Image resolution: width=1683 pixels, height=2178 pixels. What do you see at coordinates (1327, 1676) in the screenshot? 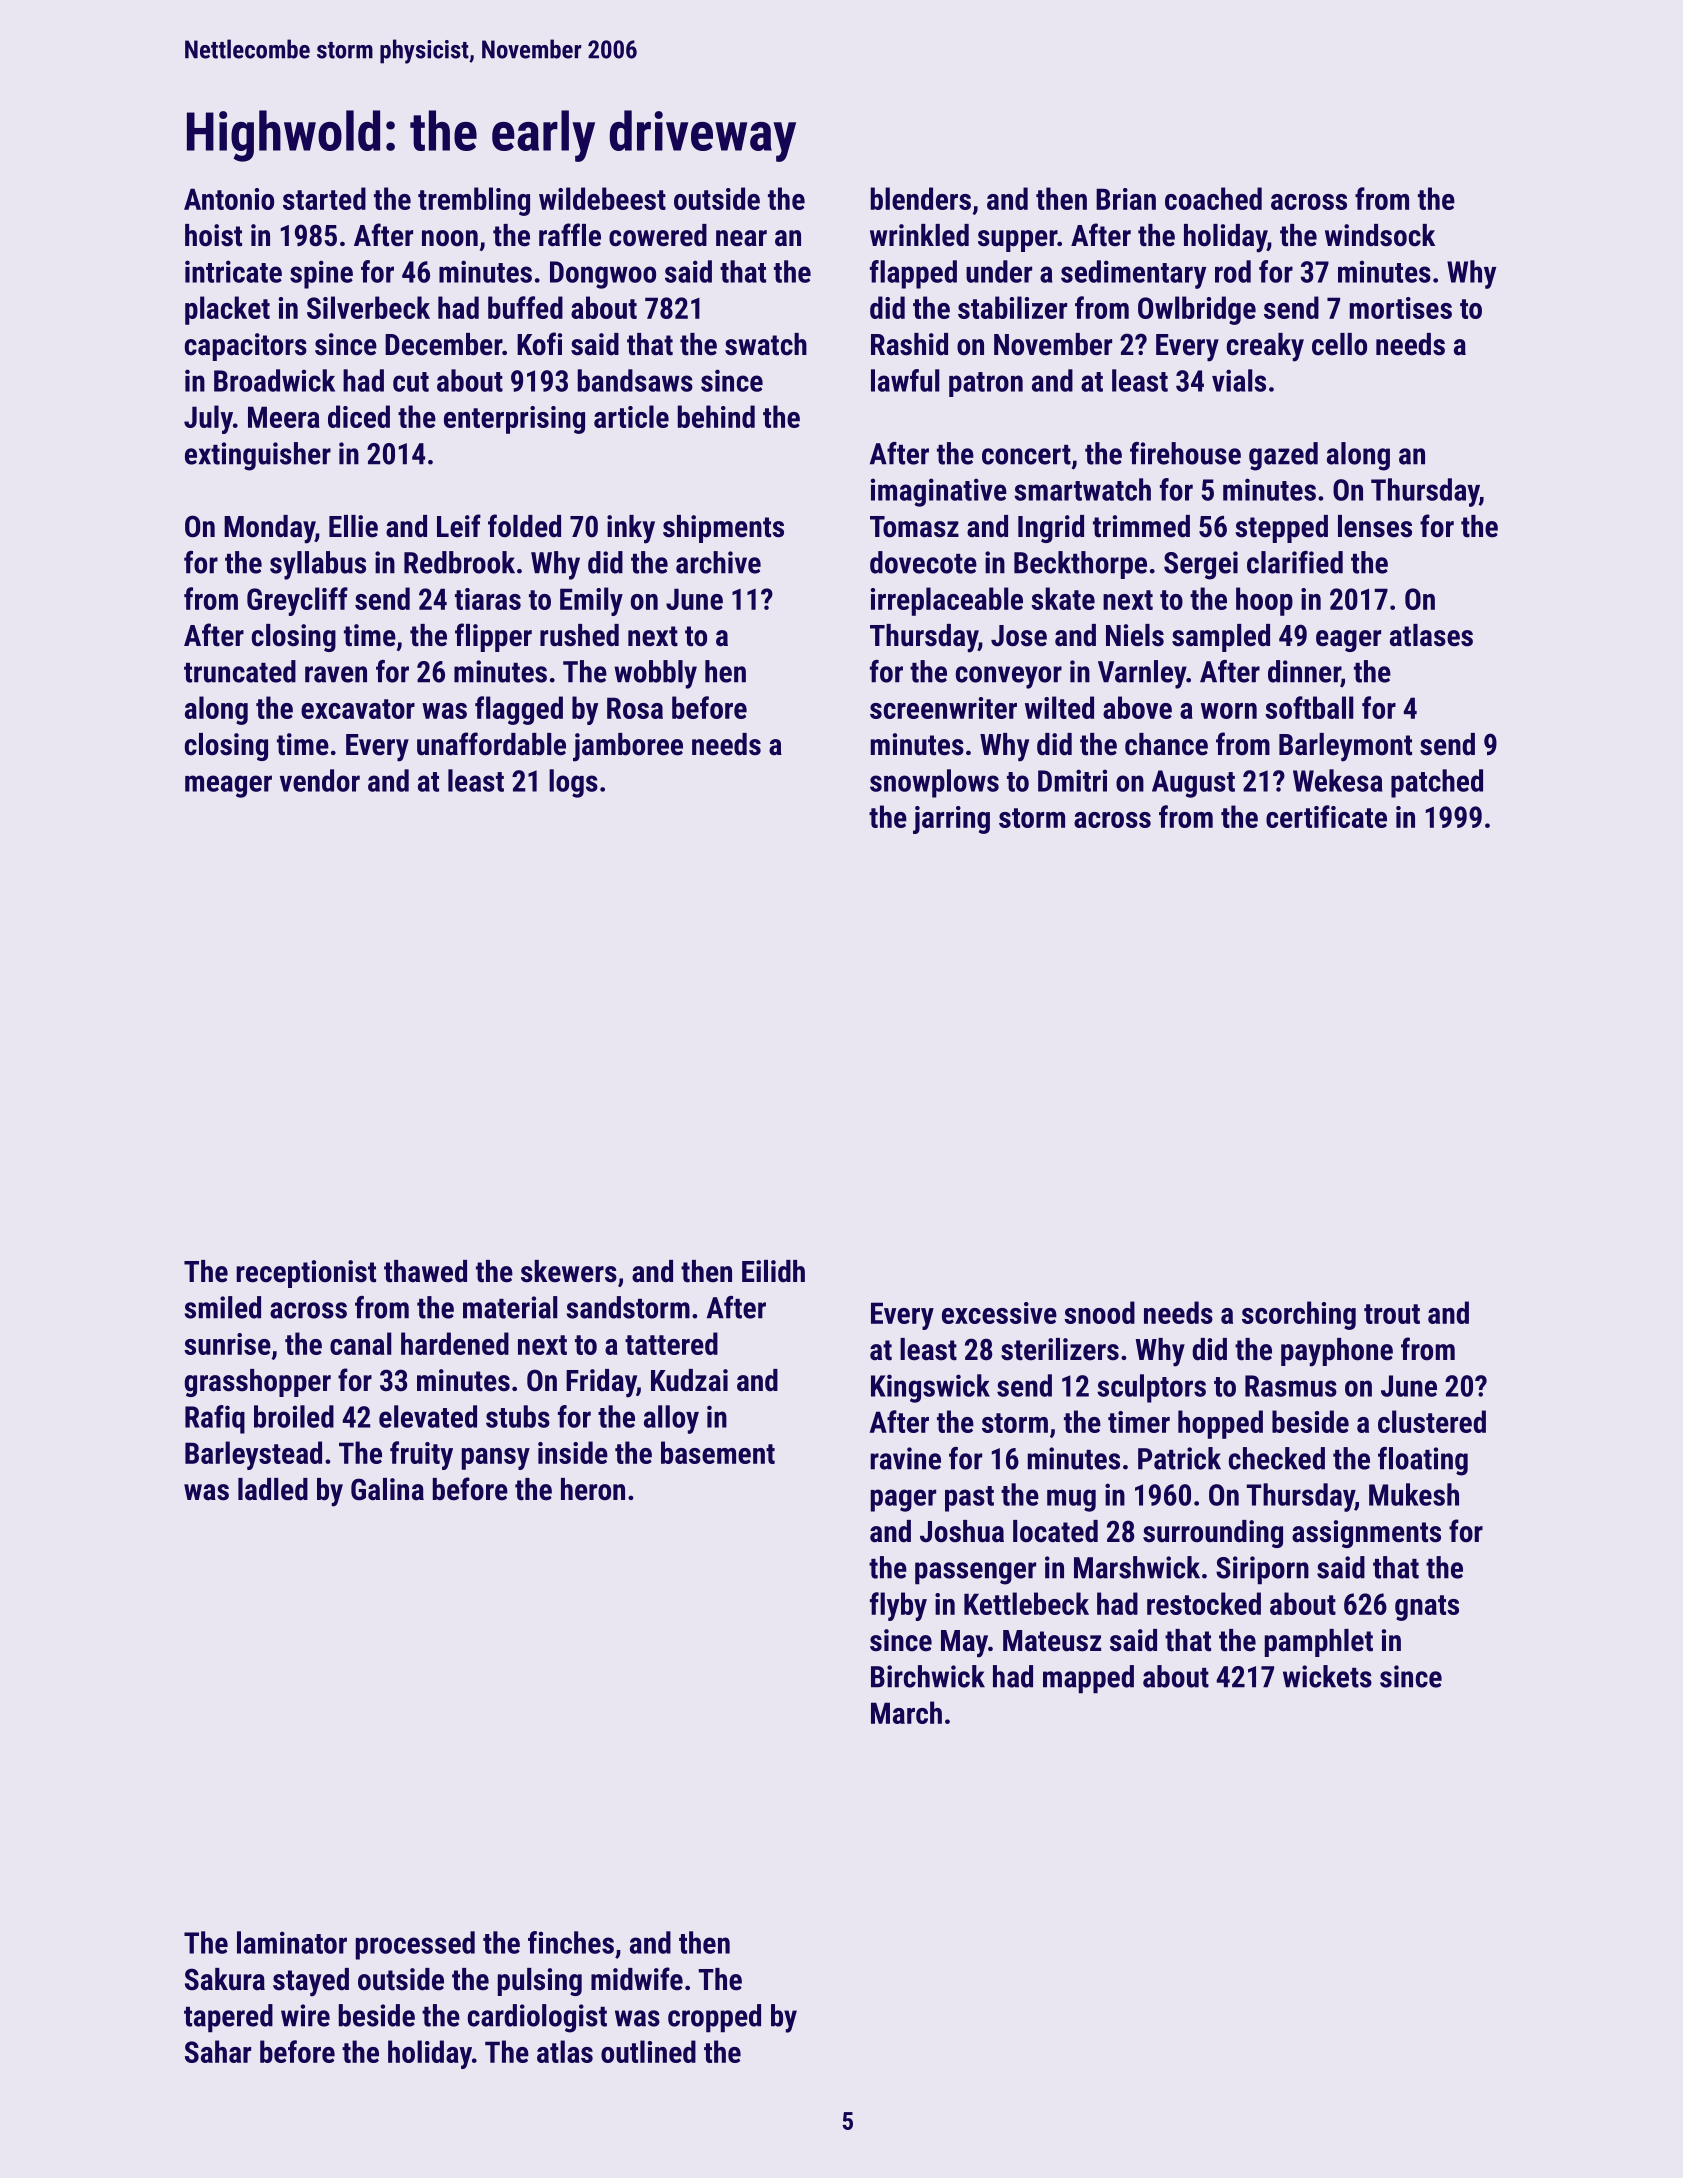
I see `wickets` at bounding box center [1327, 1676].
